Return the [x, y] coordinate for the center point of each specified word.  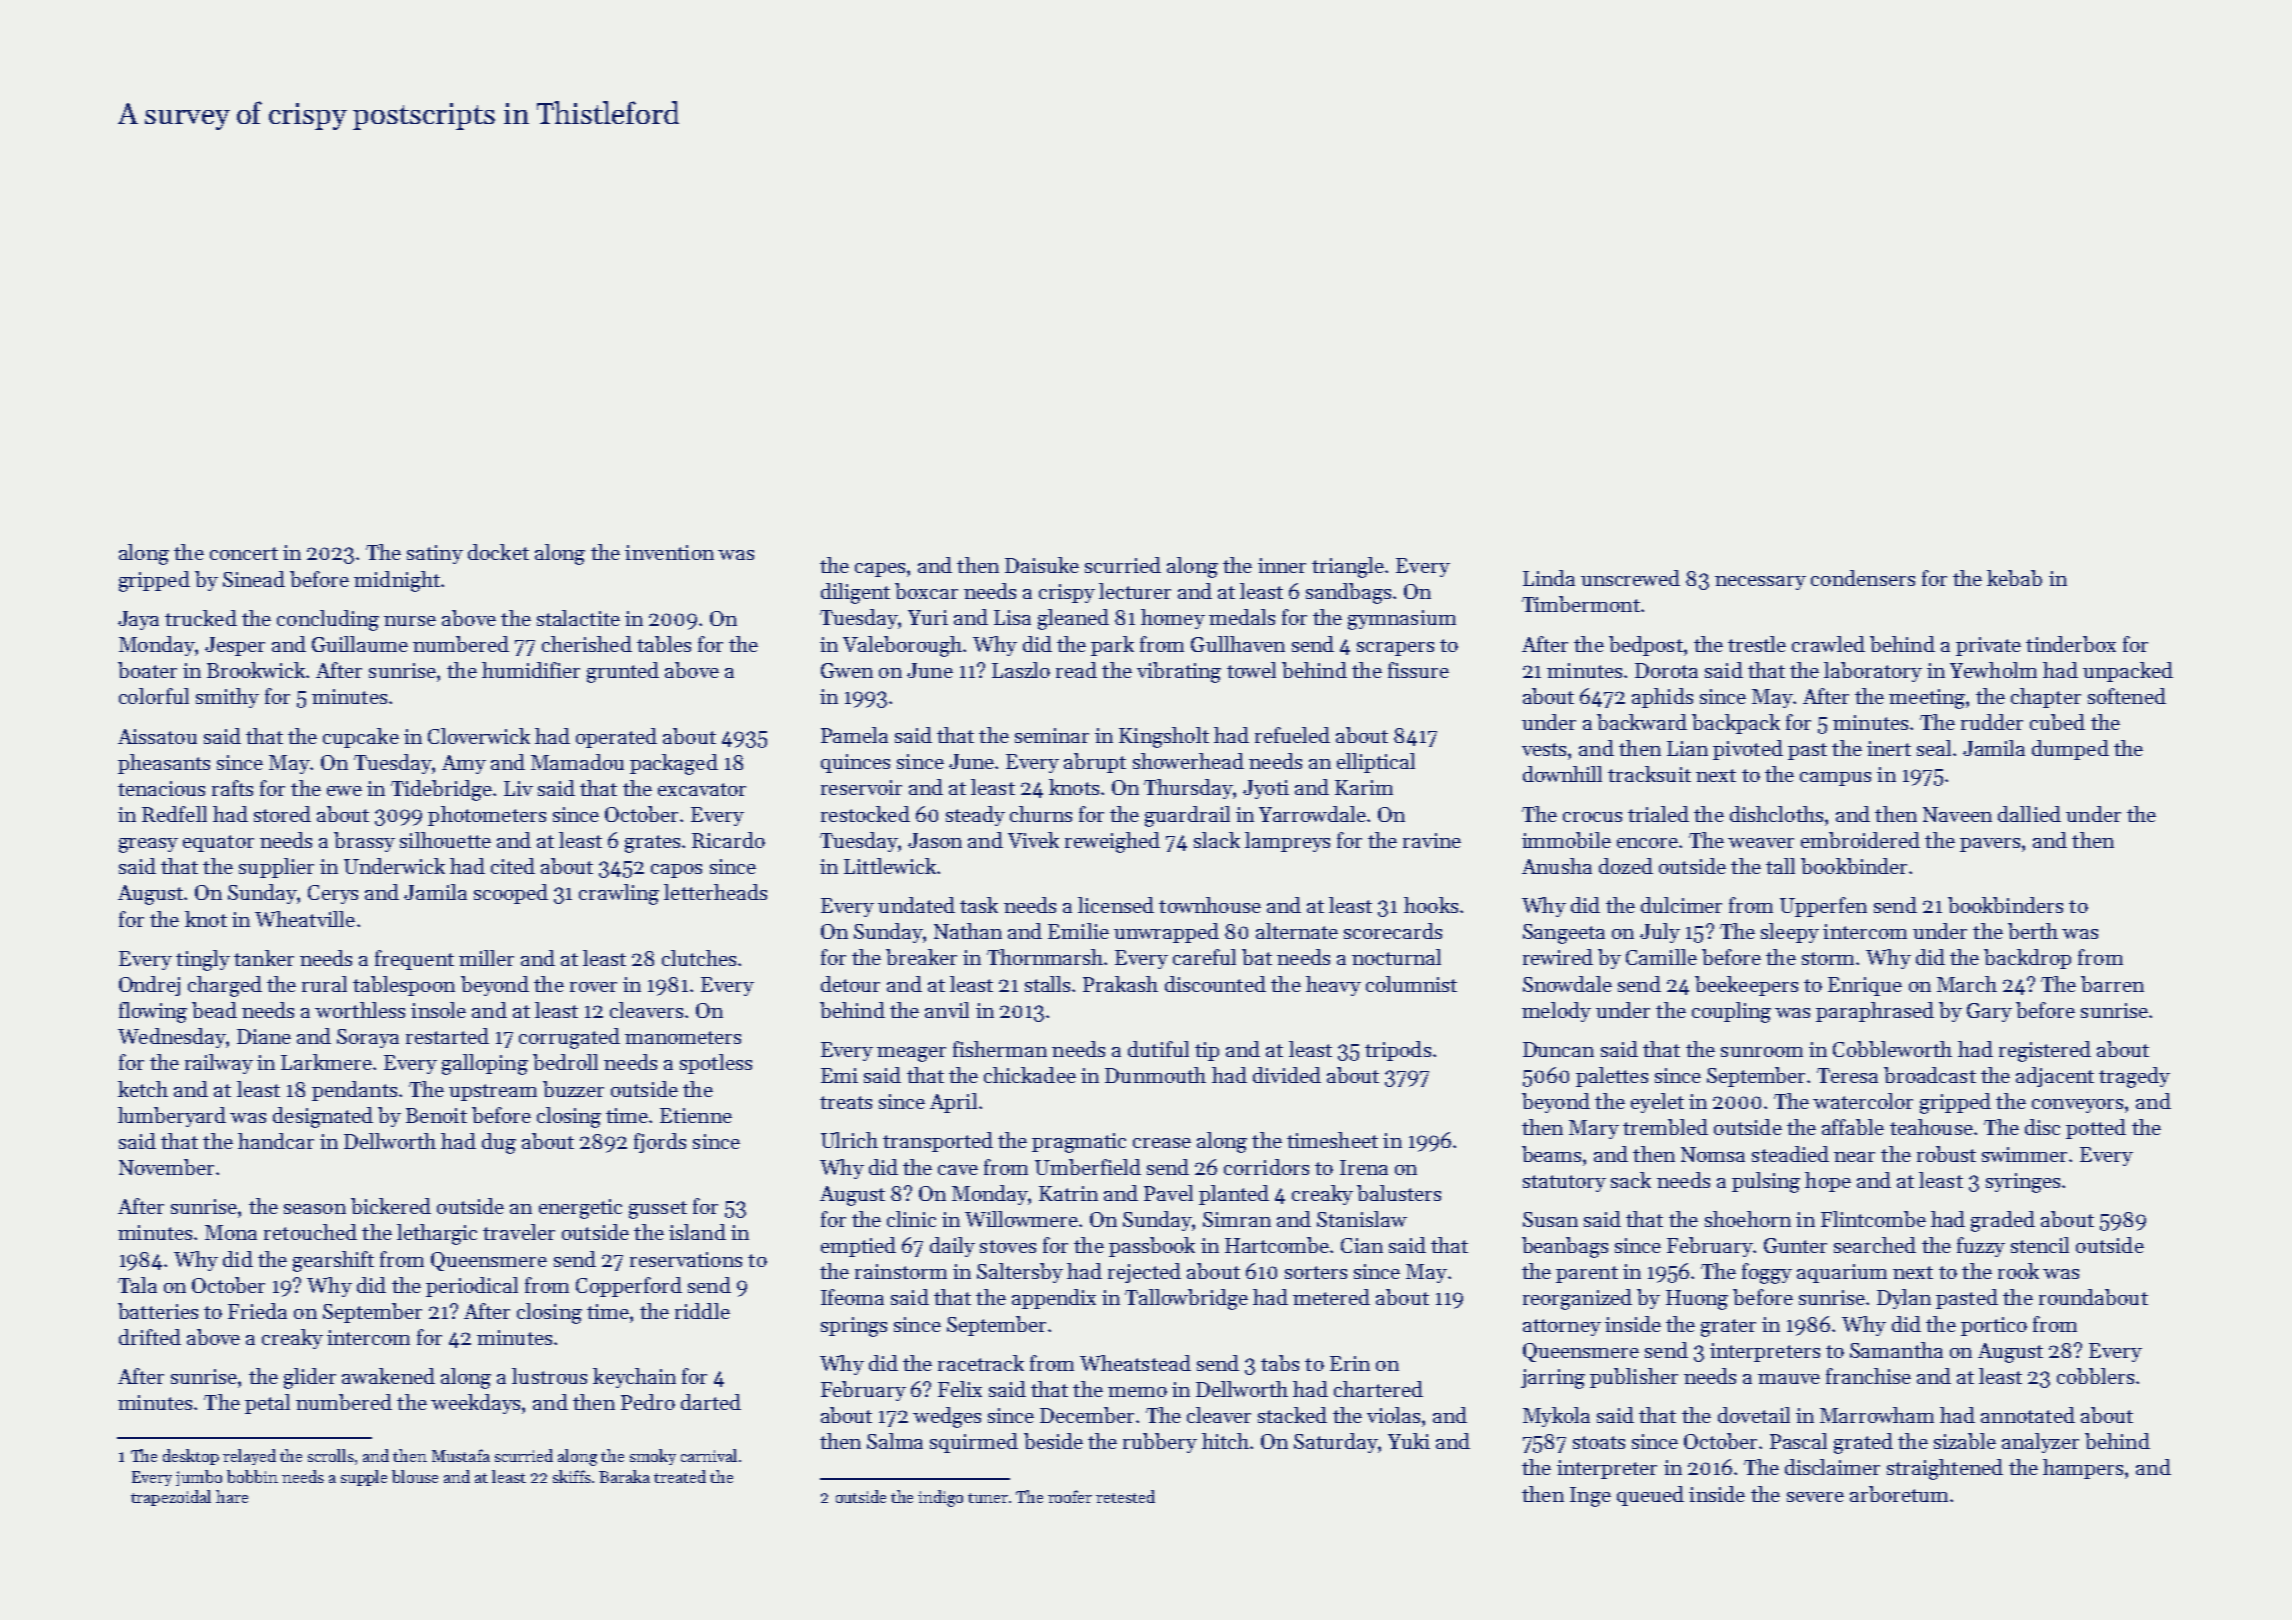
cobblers [2095, 1376]
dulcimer [1681, 905]
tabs [1280, 1363]
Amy [464, 764]
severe [1815, 1497]
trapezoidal [171, 1498]
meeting [1927, 699]
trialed [1658, 814]
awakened [388, 1376]
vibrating [1179, 672]
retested [1125, 1496]
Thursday [1188, 789]
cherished [587, 644]
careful [1204, 957]
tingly [203, 960]
